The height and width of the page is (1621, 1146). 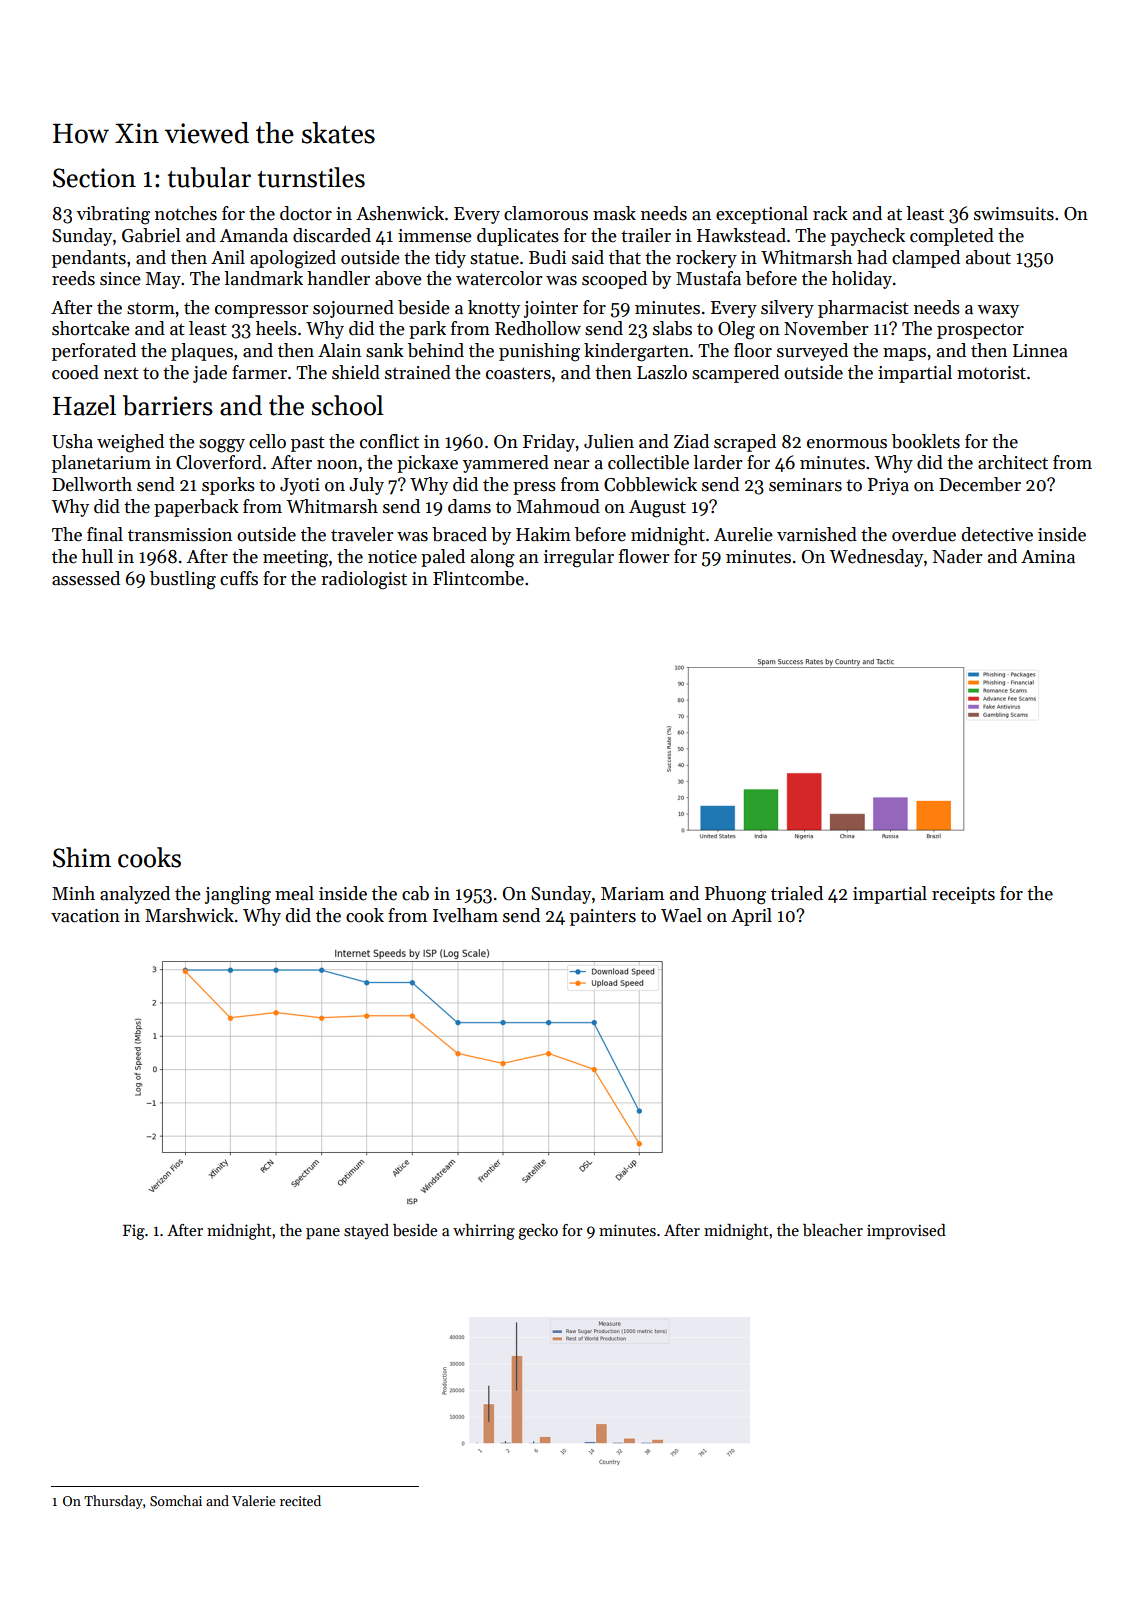 I want to click on turnstiles, so click(x=311, y=177).
